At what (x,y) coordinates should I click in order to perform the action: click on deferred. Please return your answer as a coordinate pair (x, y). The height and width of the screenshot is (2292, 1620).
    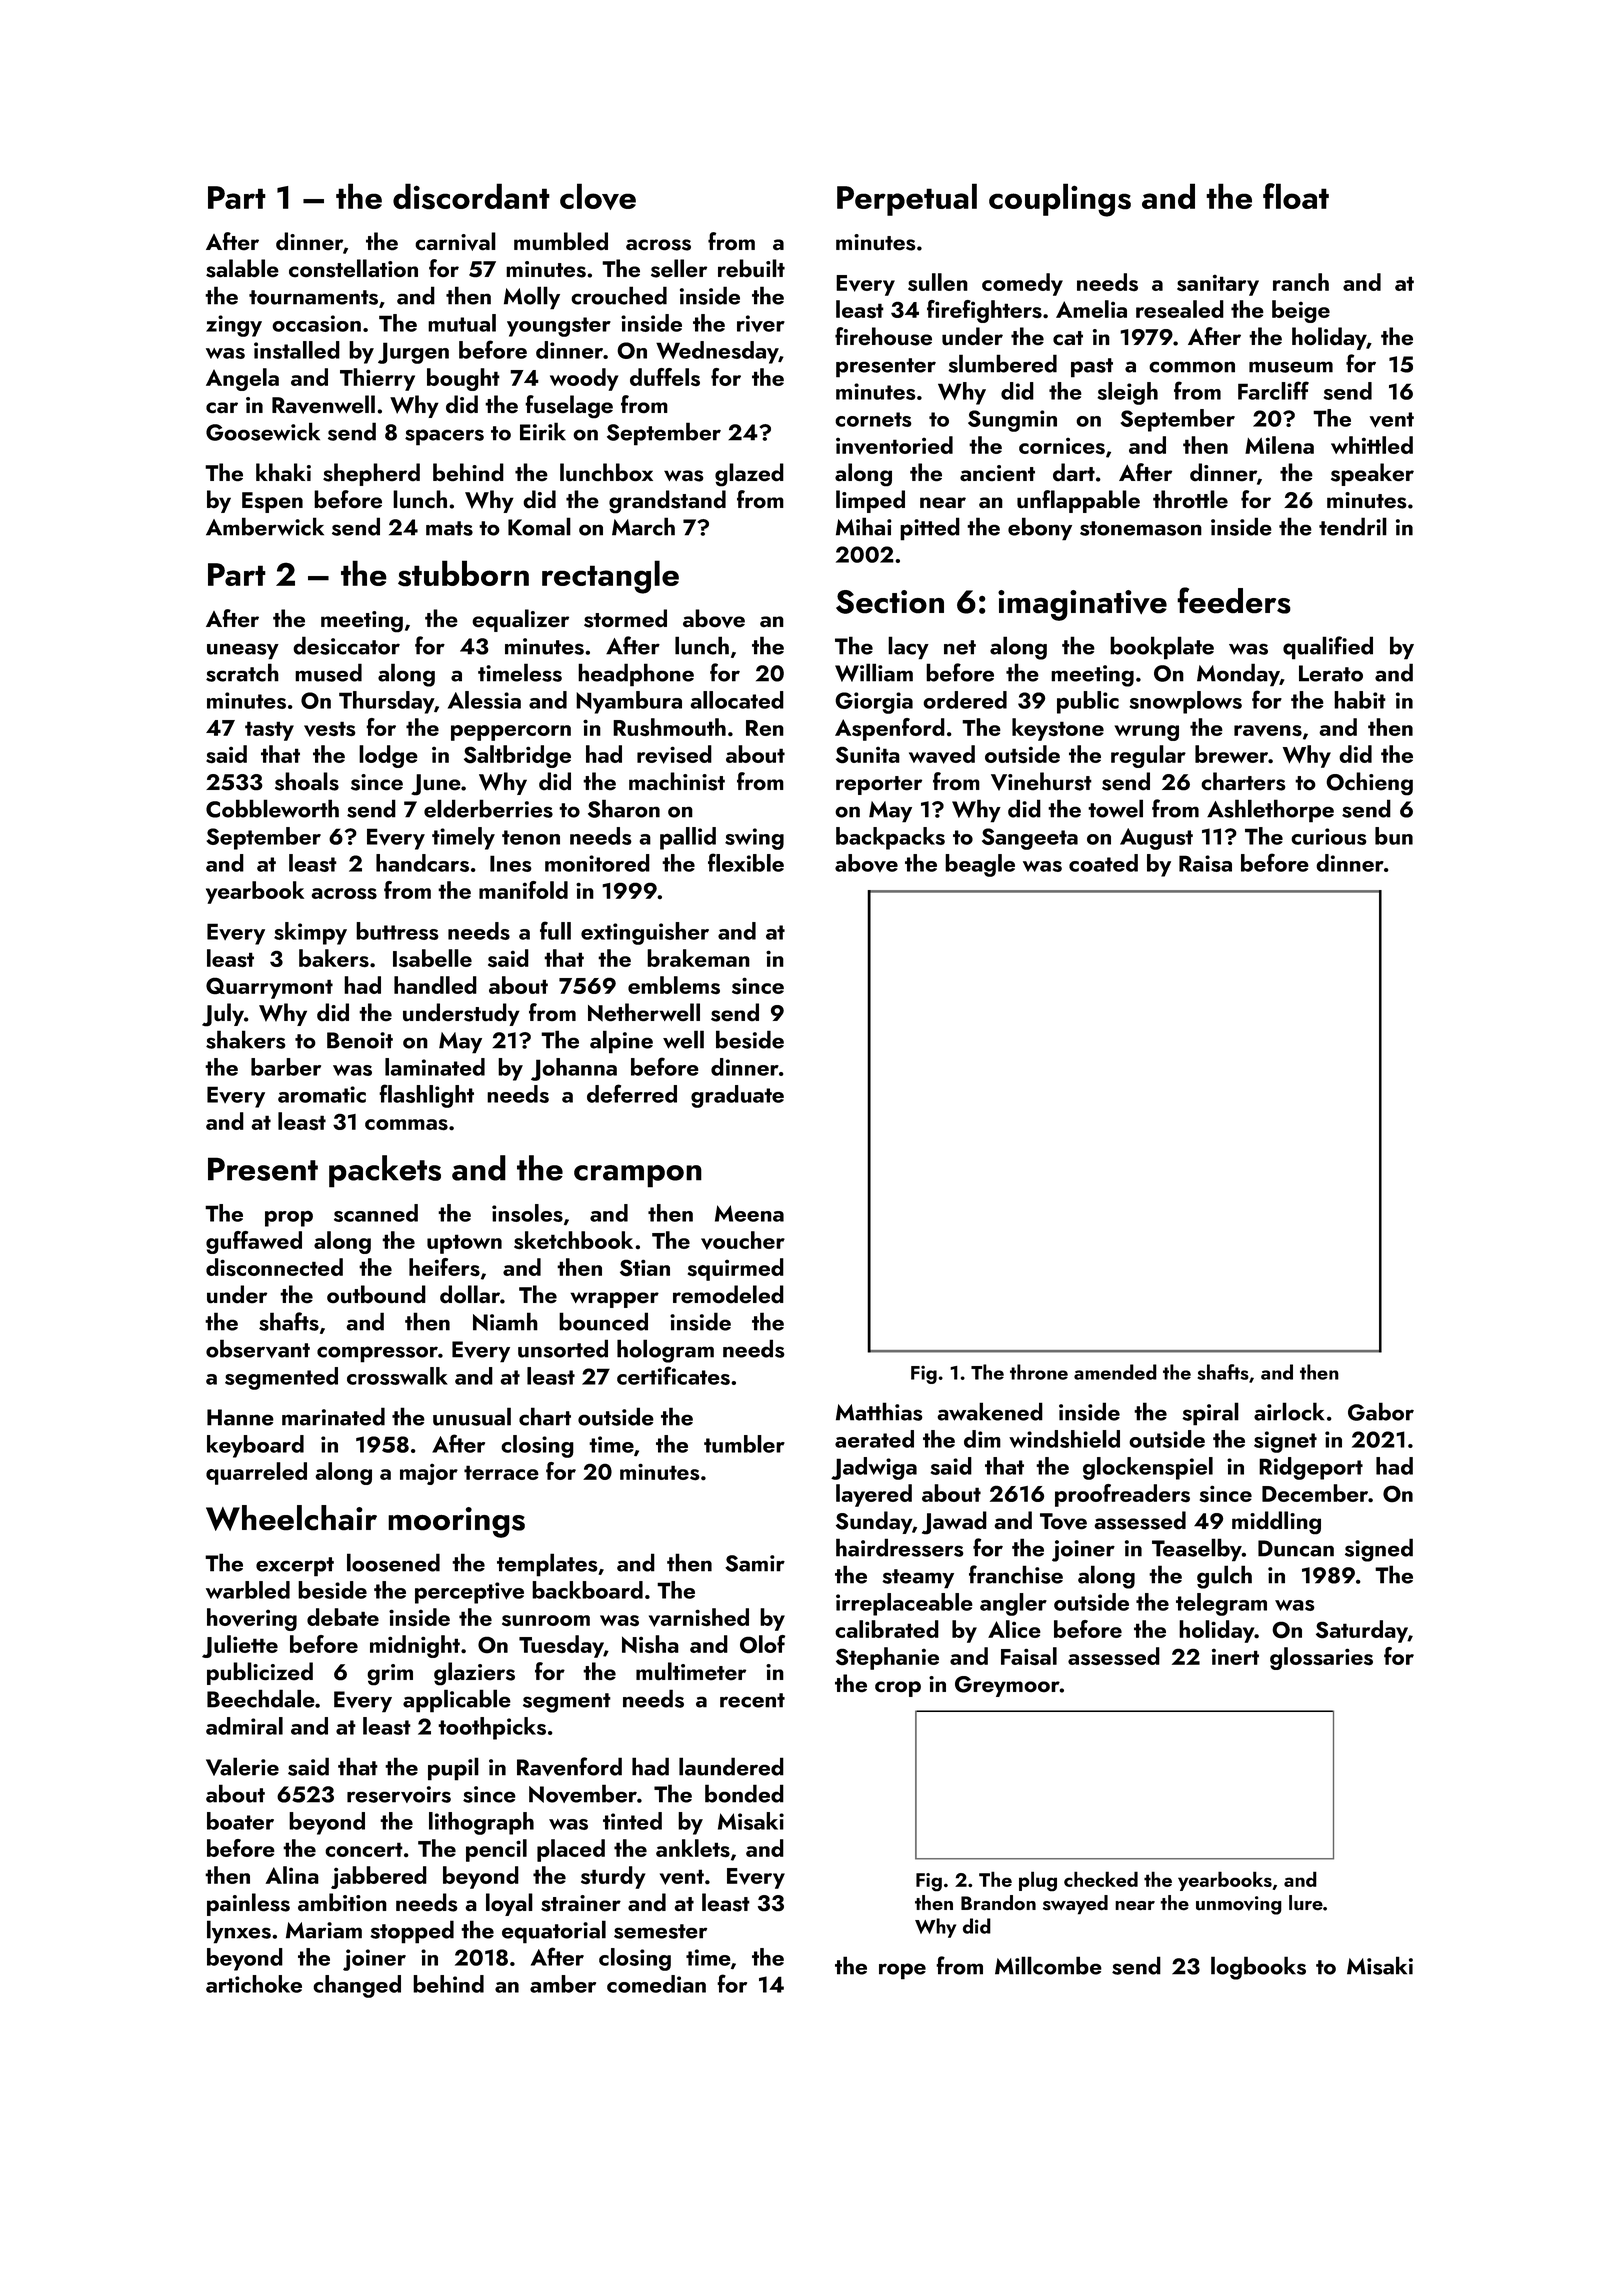
    Looking at the image, I should click on (632, 1093).
